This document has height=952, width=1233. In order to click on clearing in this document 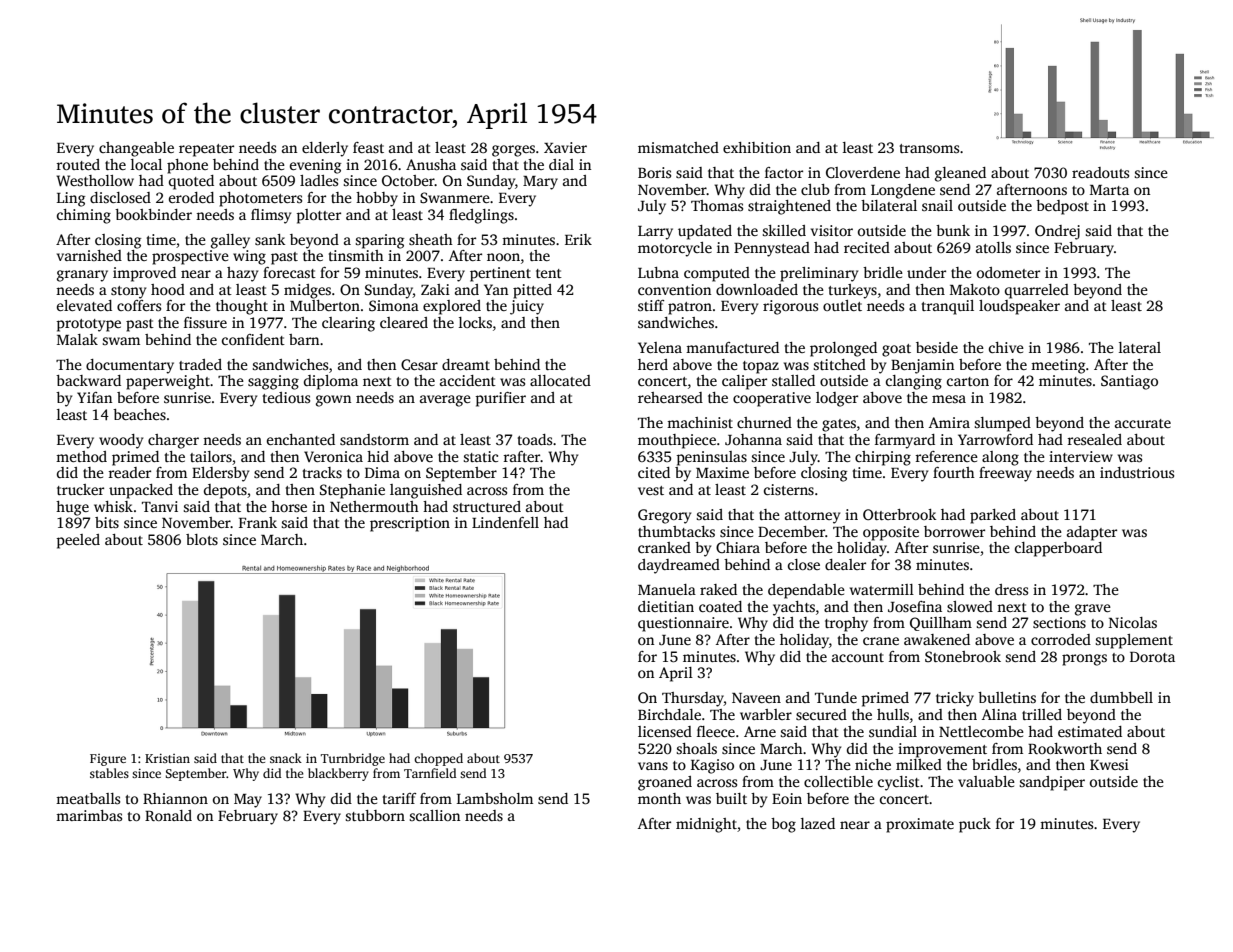, I will do `click(348, 324)`.
